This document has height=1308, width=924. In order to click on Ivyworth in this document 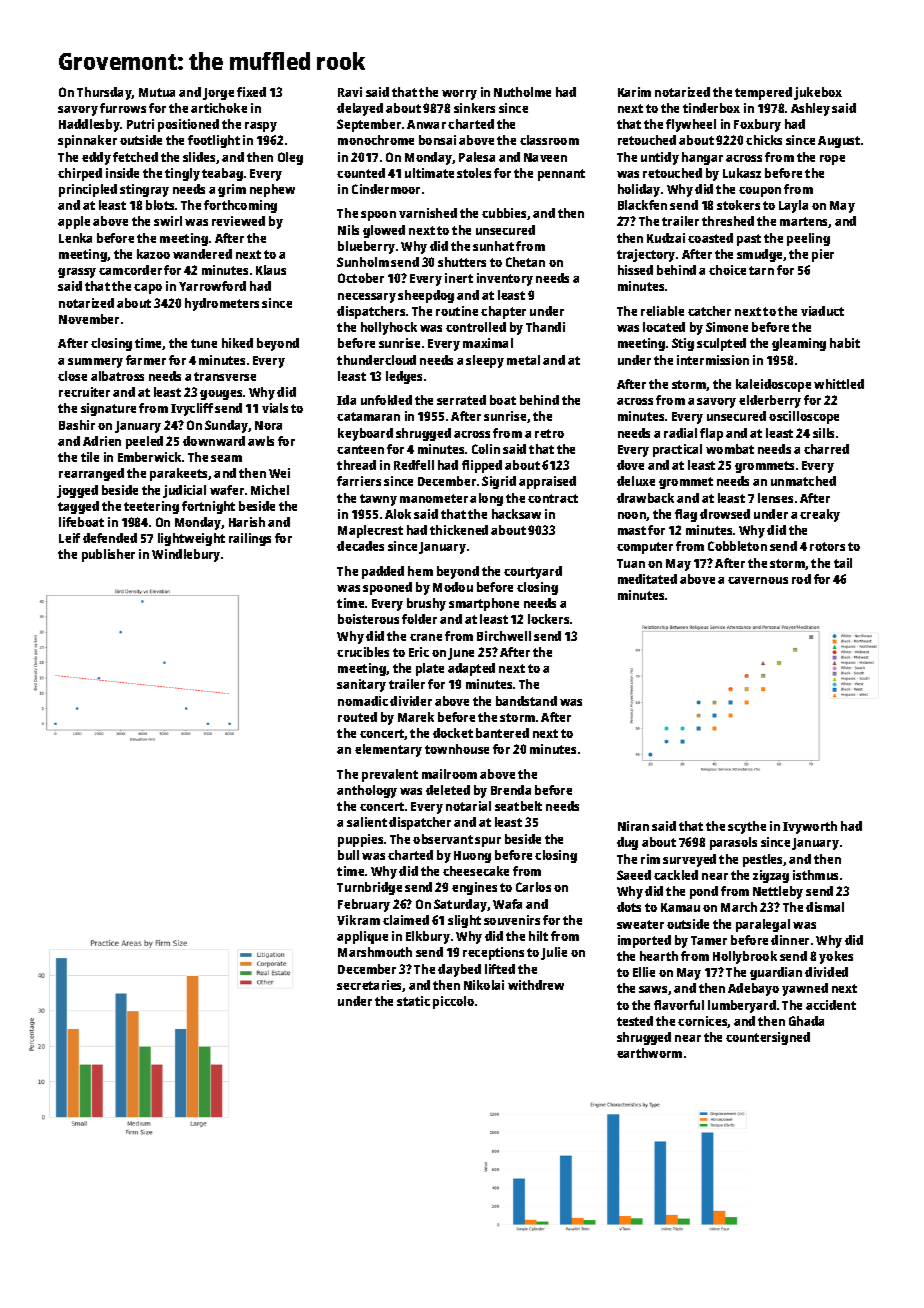, I will do `click(810, 827)`.
